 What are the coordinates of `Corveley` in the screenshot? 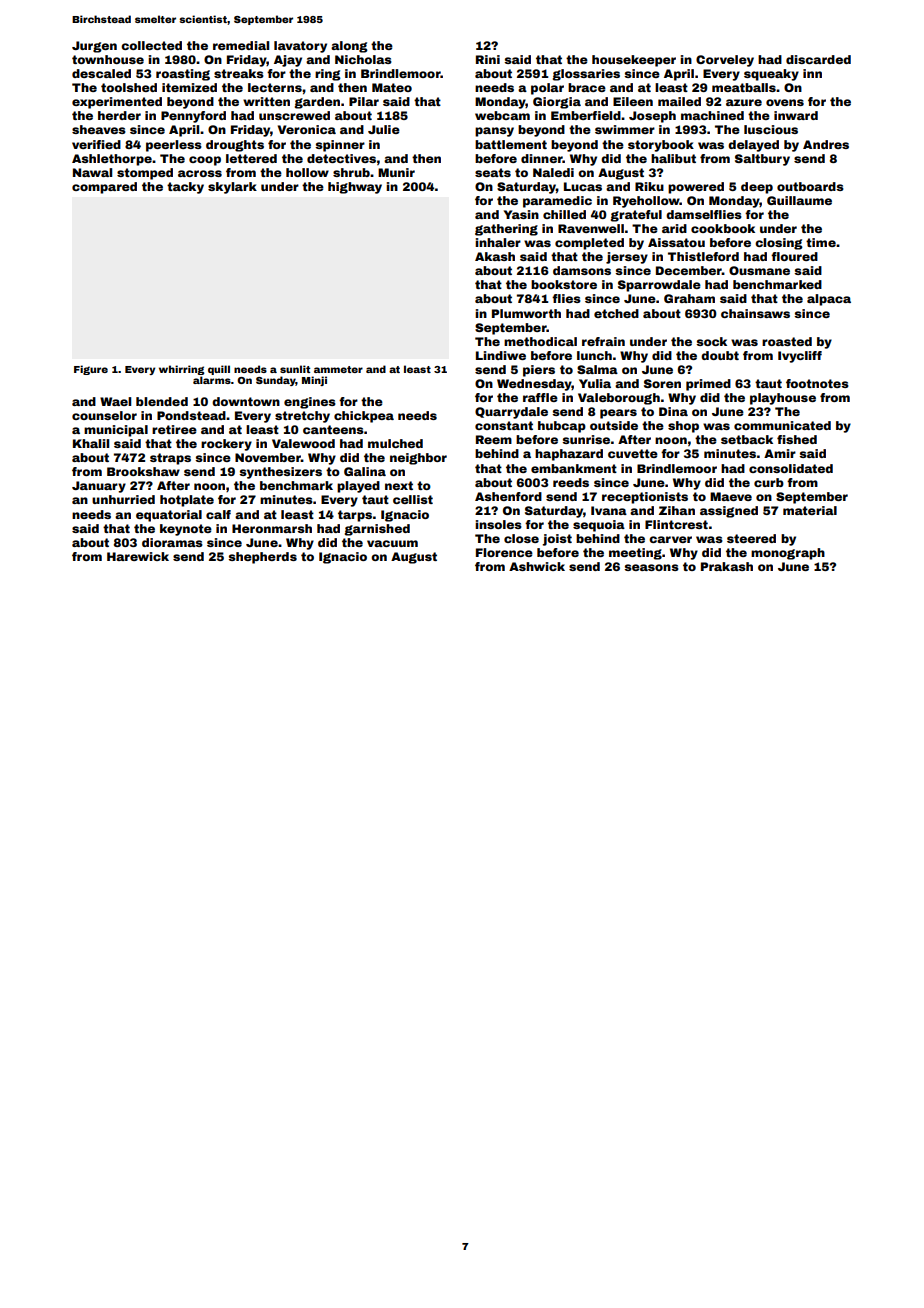 It's located at (725, 61).
